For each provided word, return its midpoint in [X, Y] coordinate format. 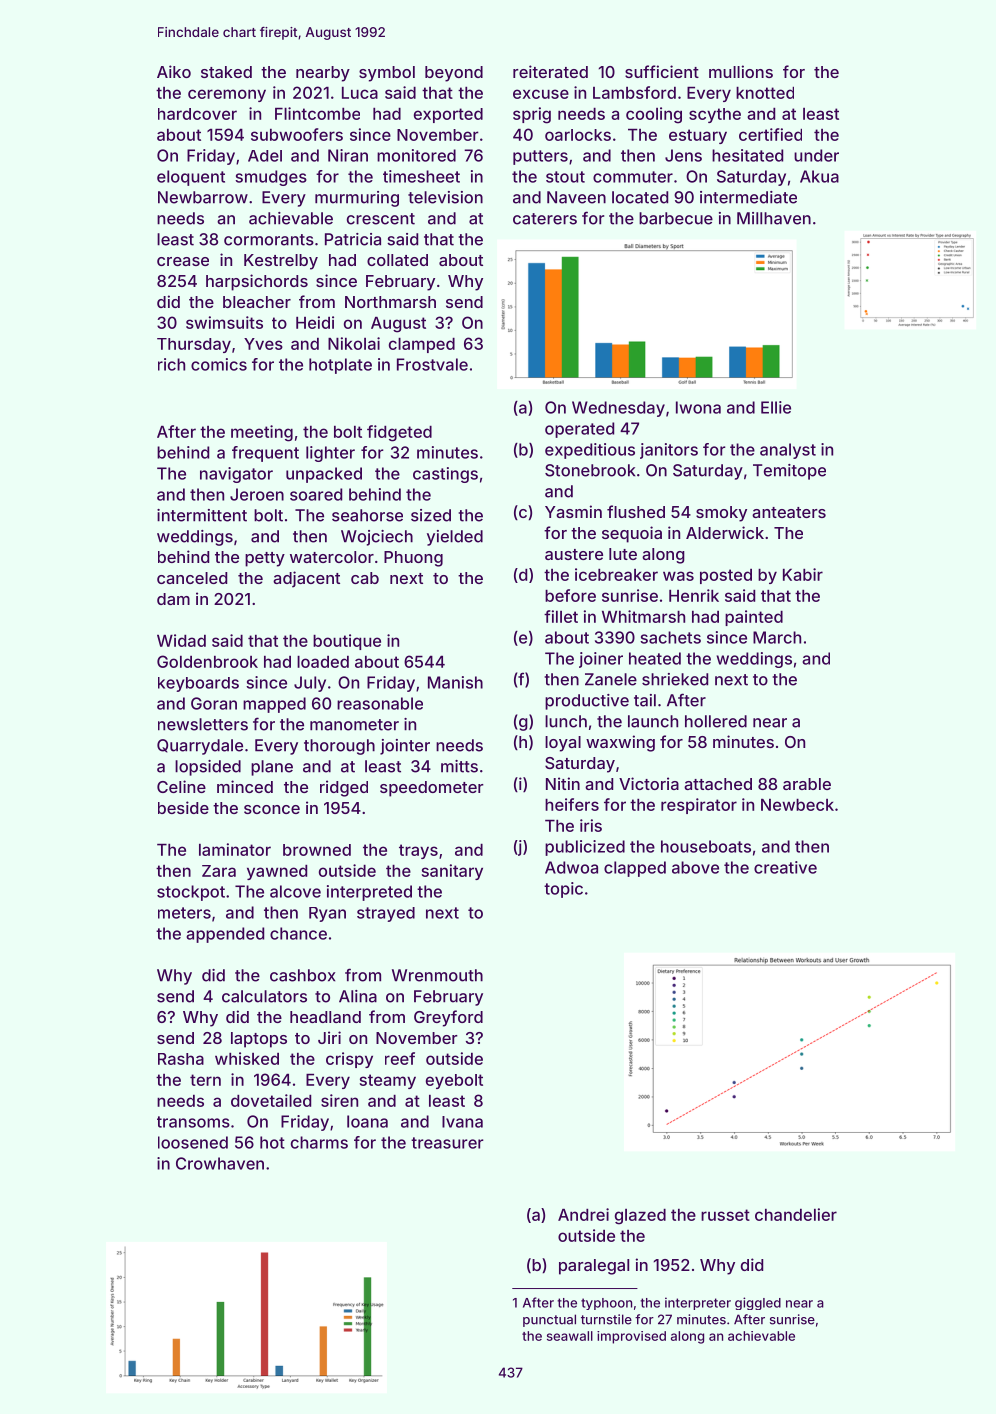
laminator [235, 849]
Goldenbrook [207, 661]
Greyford [448, 1018]
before [570, 595]
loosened [193, 1142]
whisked [247, 1058]
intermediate [748, 197]
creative [785, 867]
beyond [454, 74]
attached [718, 784]
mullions [741, 71]
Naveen [576, 197]
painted [754, 618]
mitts [459, 766]
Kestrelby [281, 262]
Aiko [174, 71]
